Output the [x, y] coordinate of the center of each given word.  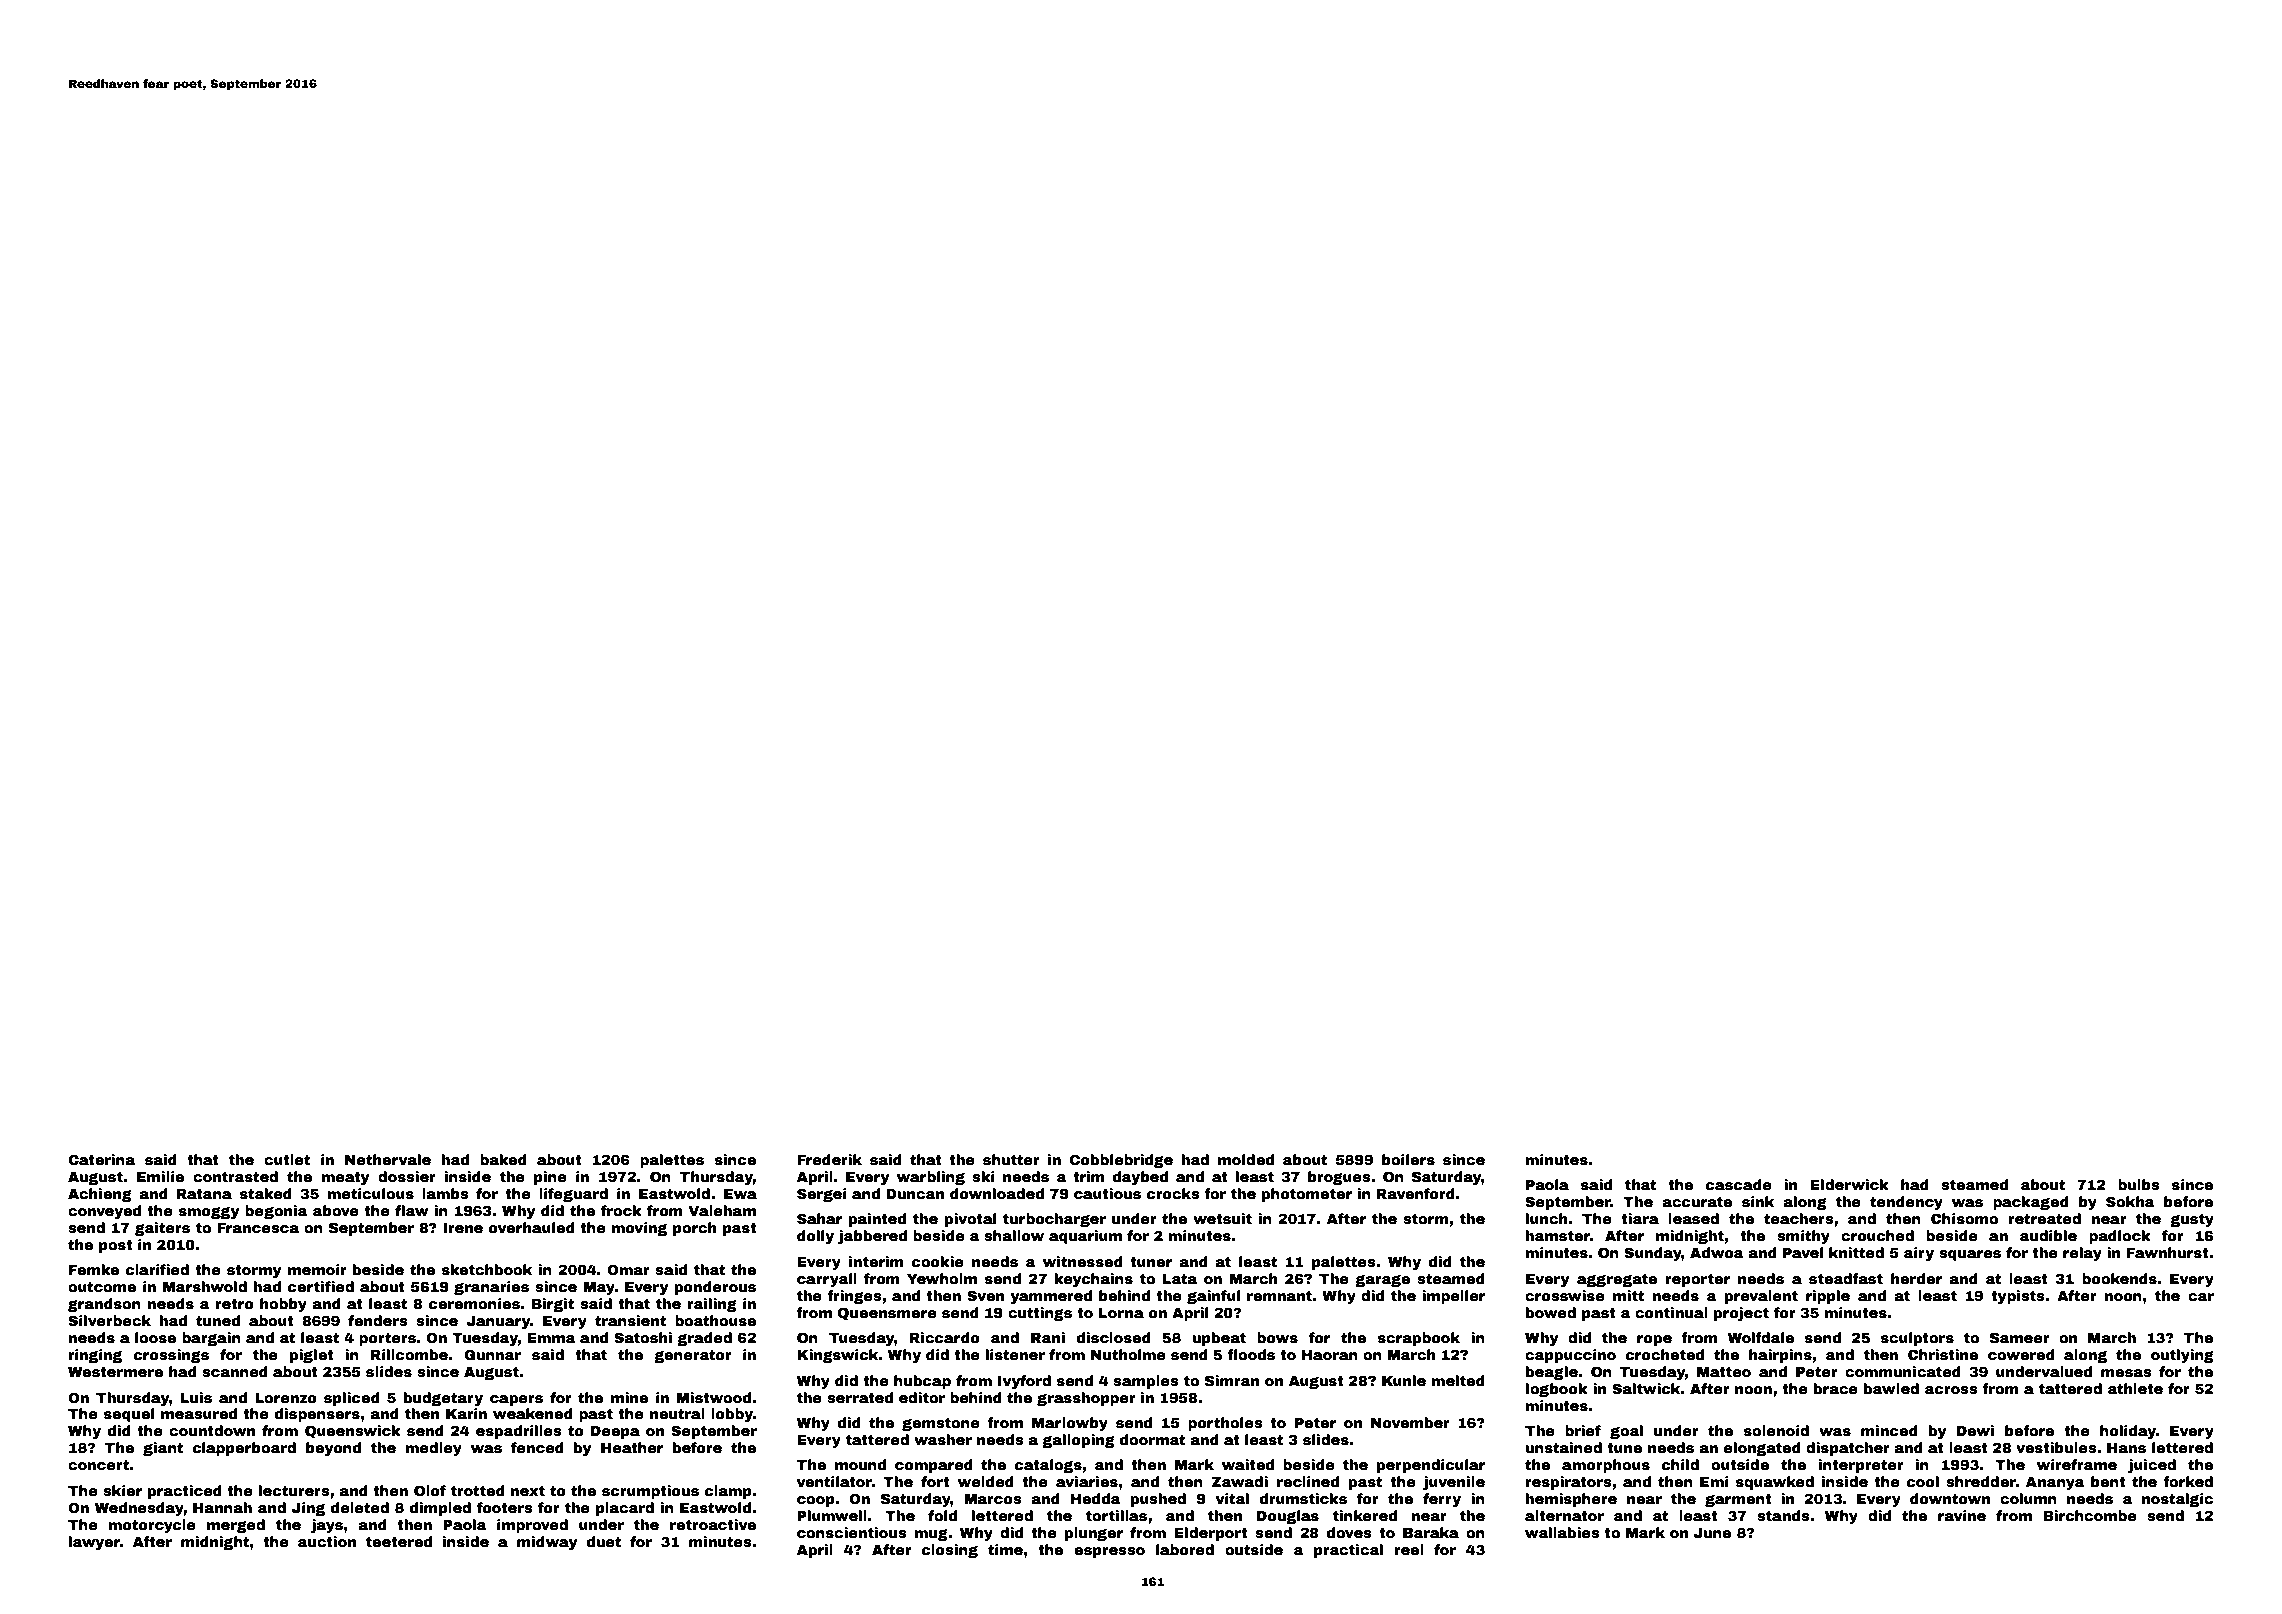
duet [604, 1541]
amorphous [1606, 1466]
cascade [1739, 1184]
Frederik [829, 1159]
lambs [445, 1193]
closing [950, 1551]
